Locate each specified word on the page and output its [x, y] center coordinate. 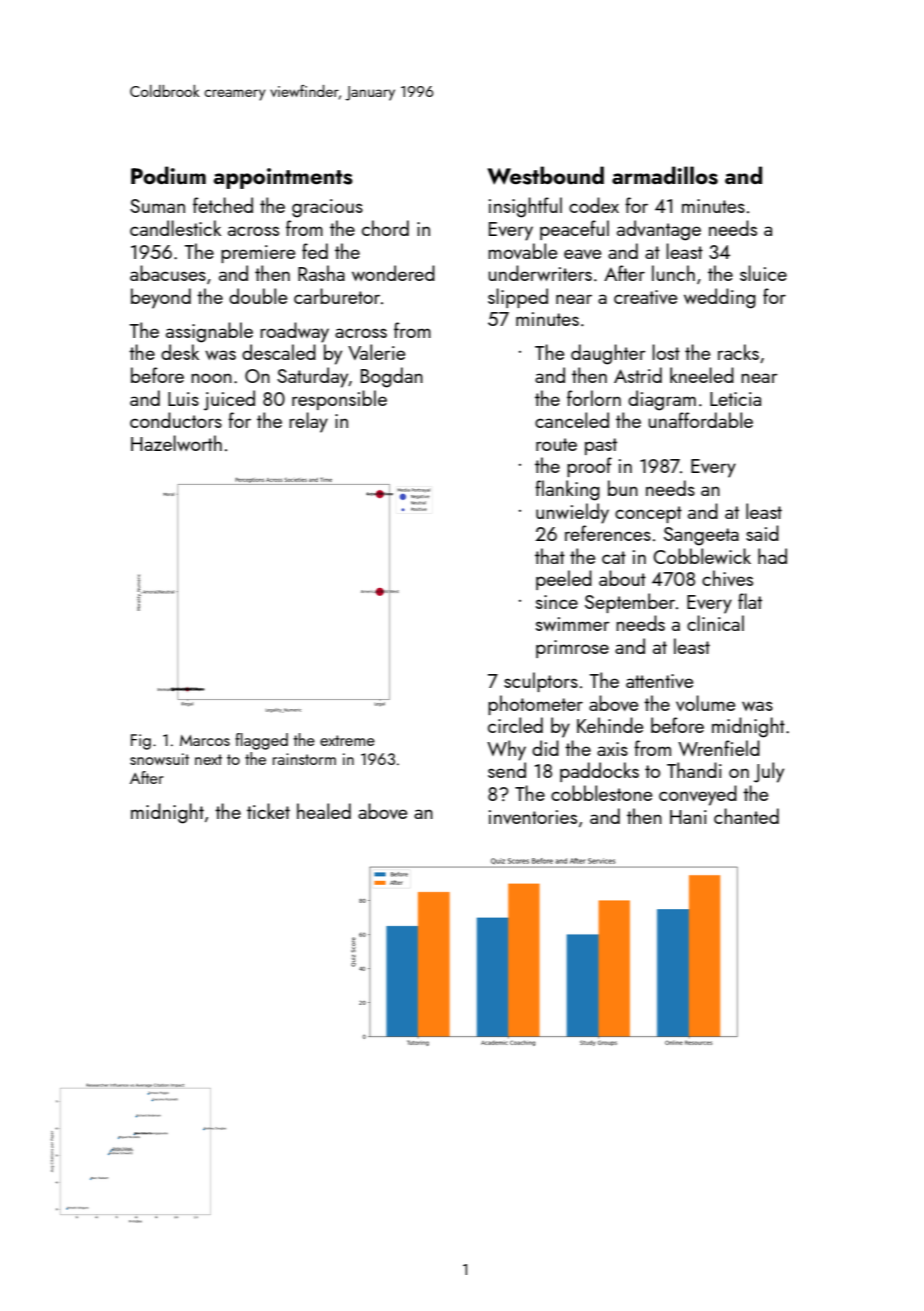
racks [738, 352]
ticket [268, 811]
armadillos [665, 175]
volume [705, 703]
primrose [572, 649]
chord [385, 228]
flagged [261, 741]
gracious [327, 208]
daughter [608, 354]
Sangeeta [701, 536]
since [557, 602]
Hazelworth [176, 443]
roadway [294, 332]
